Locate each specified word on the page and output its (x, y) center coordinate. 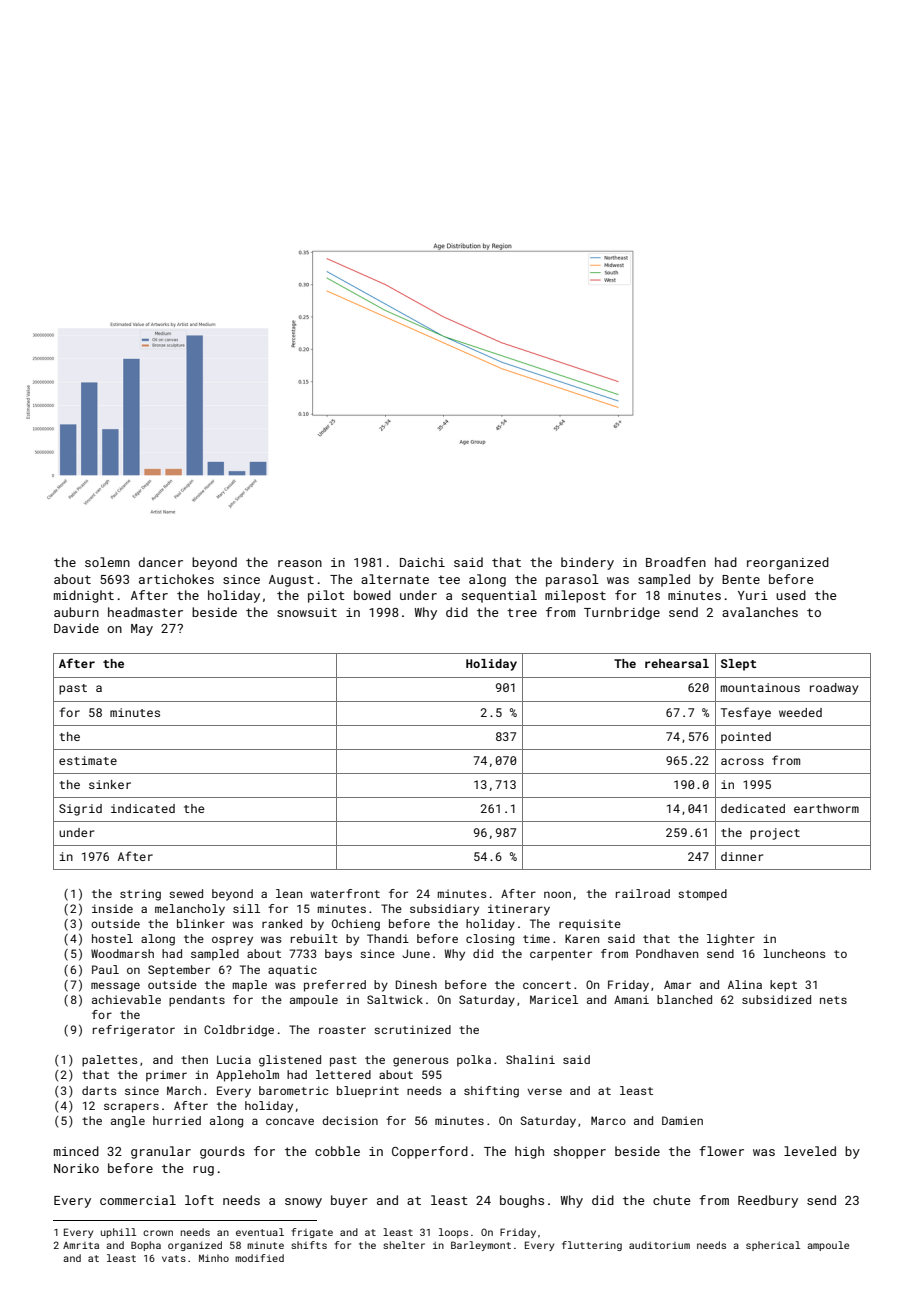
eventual (260, 1232)
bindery (587, 563)
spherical (773, 1246)
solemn (107, 562)
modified (259, 1258)
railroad (643, 893)
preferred (335, 986)
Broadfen (676, 562)
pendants (197, 1001)
